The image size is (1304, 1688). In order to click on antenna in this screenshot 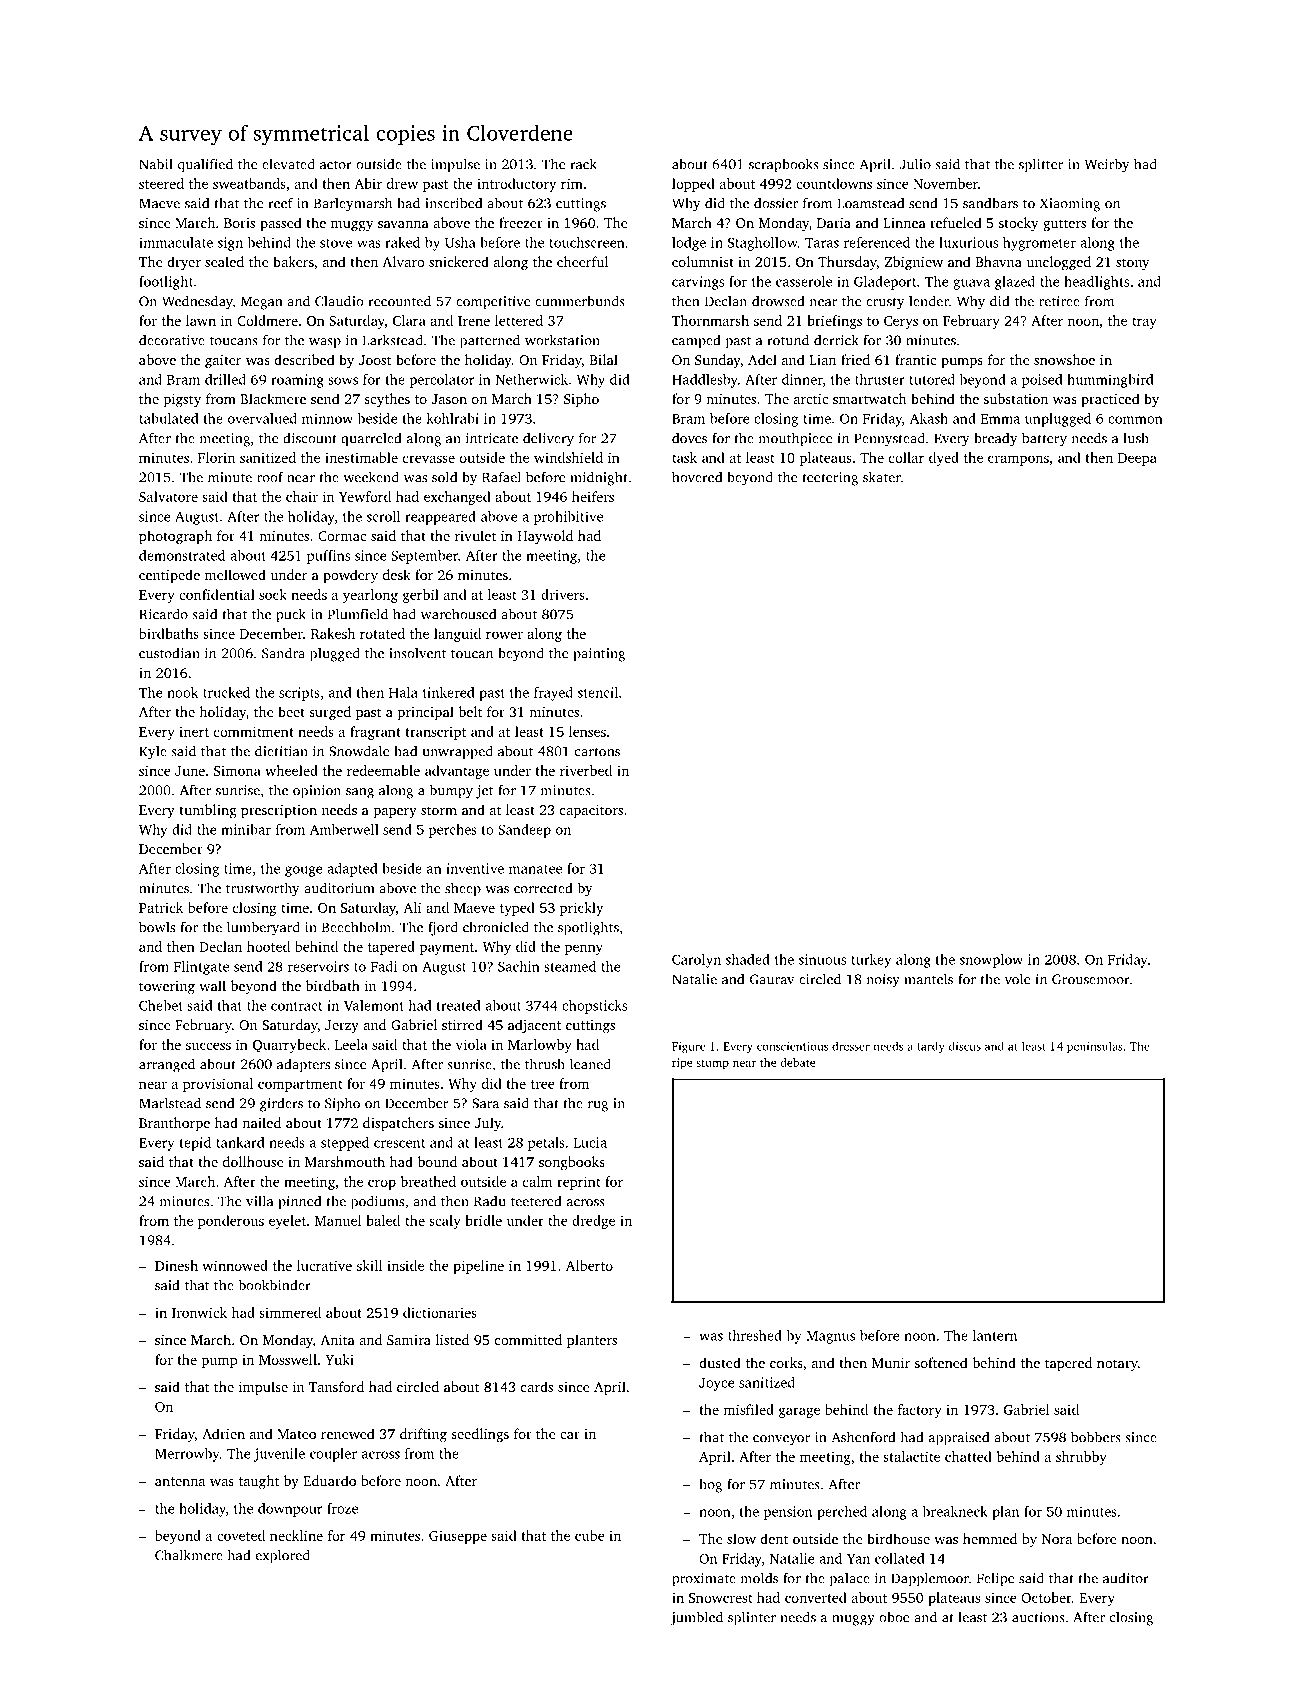, I will do `click(180, 1481)`.
